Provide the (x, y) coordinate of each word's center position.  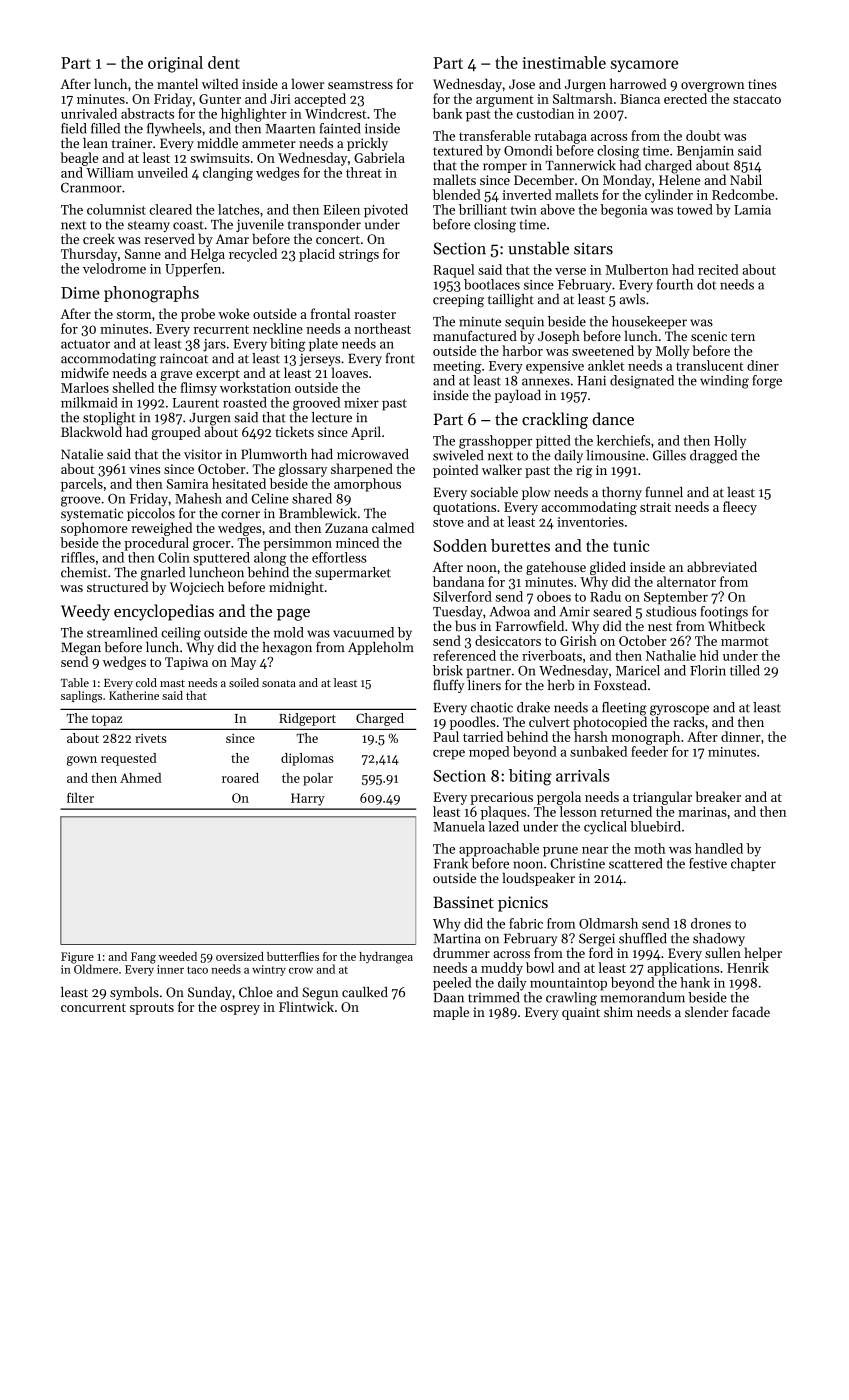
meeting (457, 367)
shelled (133, 387)
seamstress (360, 84)
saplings (81, 697)
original (175, 64)
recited (718, 269)
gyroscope (679, 710)
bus (465, 625)
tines (762, 84)
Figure (77, 958)
